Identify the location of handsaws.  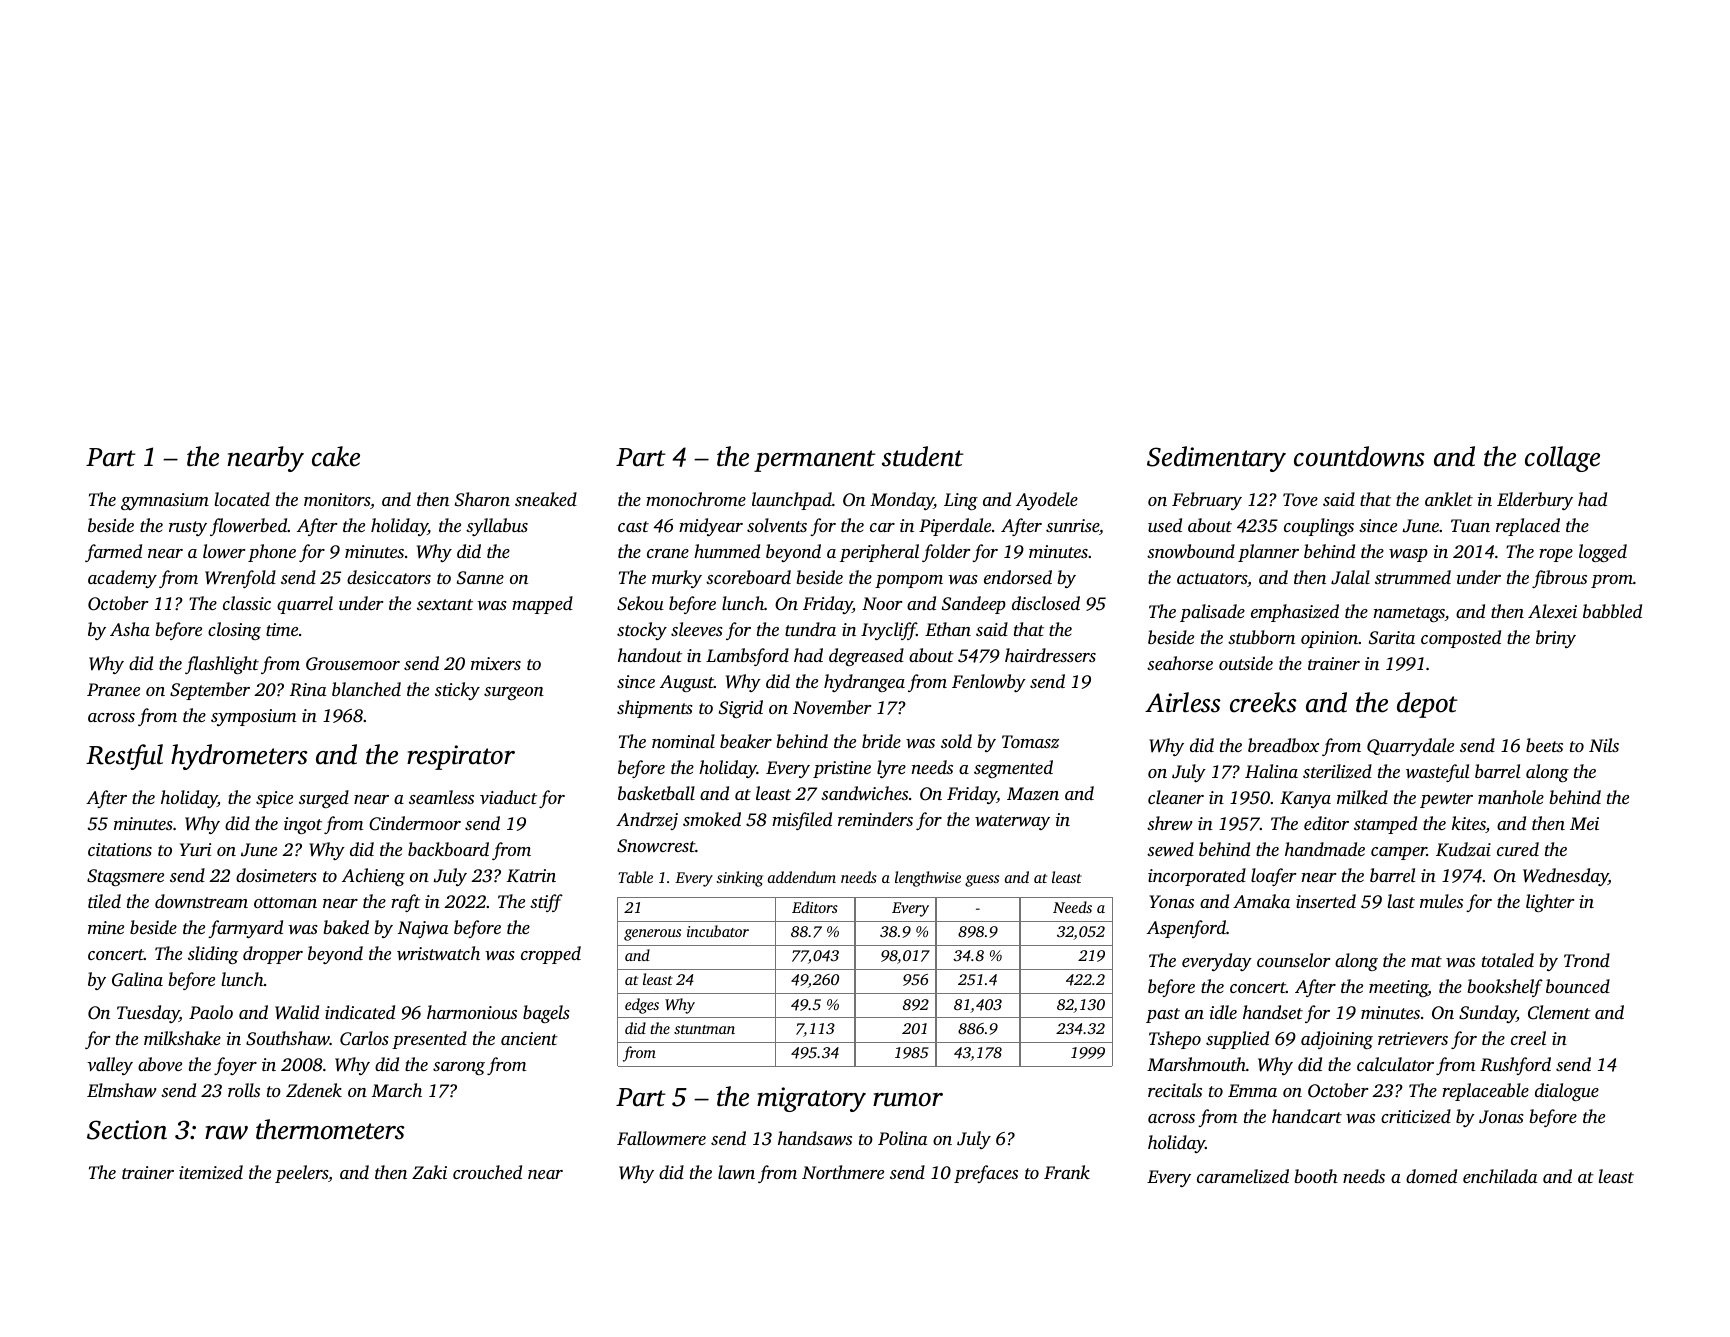
(815, 1138).
